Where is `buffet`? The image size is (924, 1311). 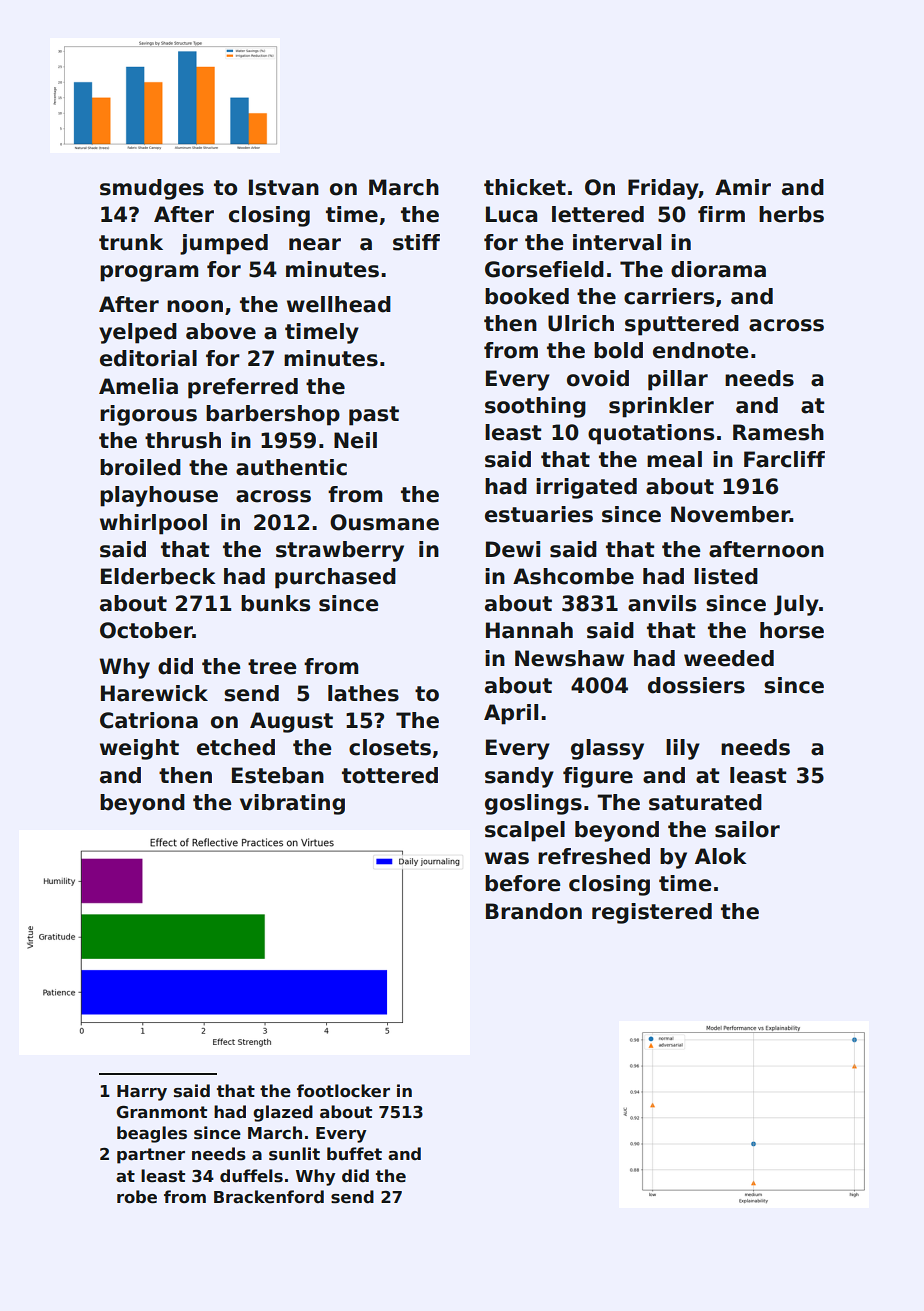 buffet is located at coordinates (354, 1154).
